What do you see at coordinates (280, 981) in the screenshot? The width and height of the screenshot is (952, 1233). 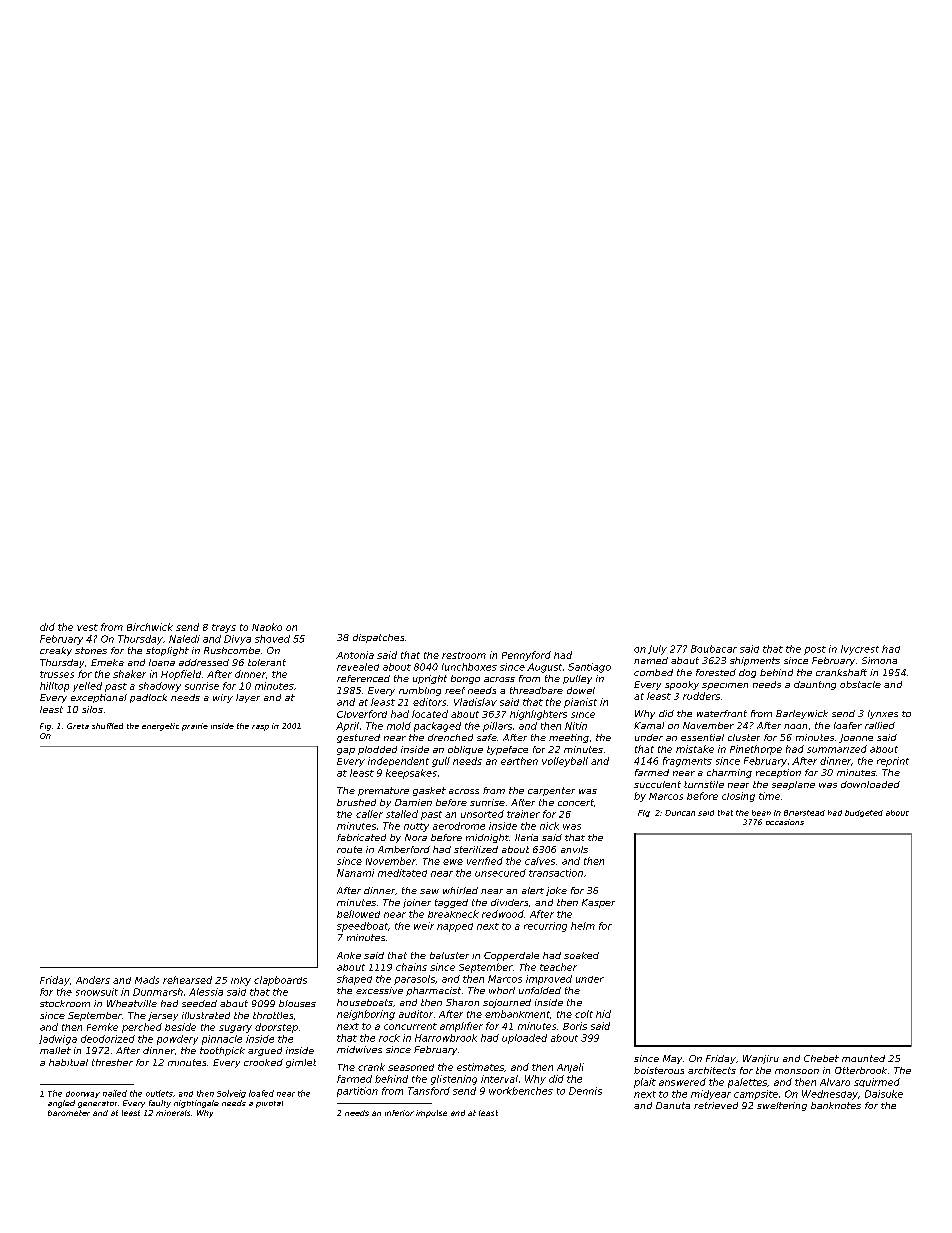 I see `clapboards` at bounding box center [280, 981].
